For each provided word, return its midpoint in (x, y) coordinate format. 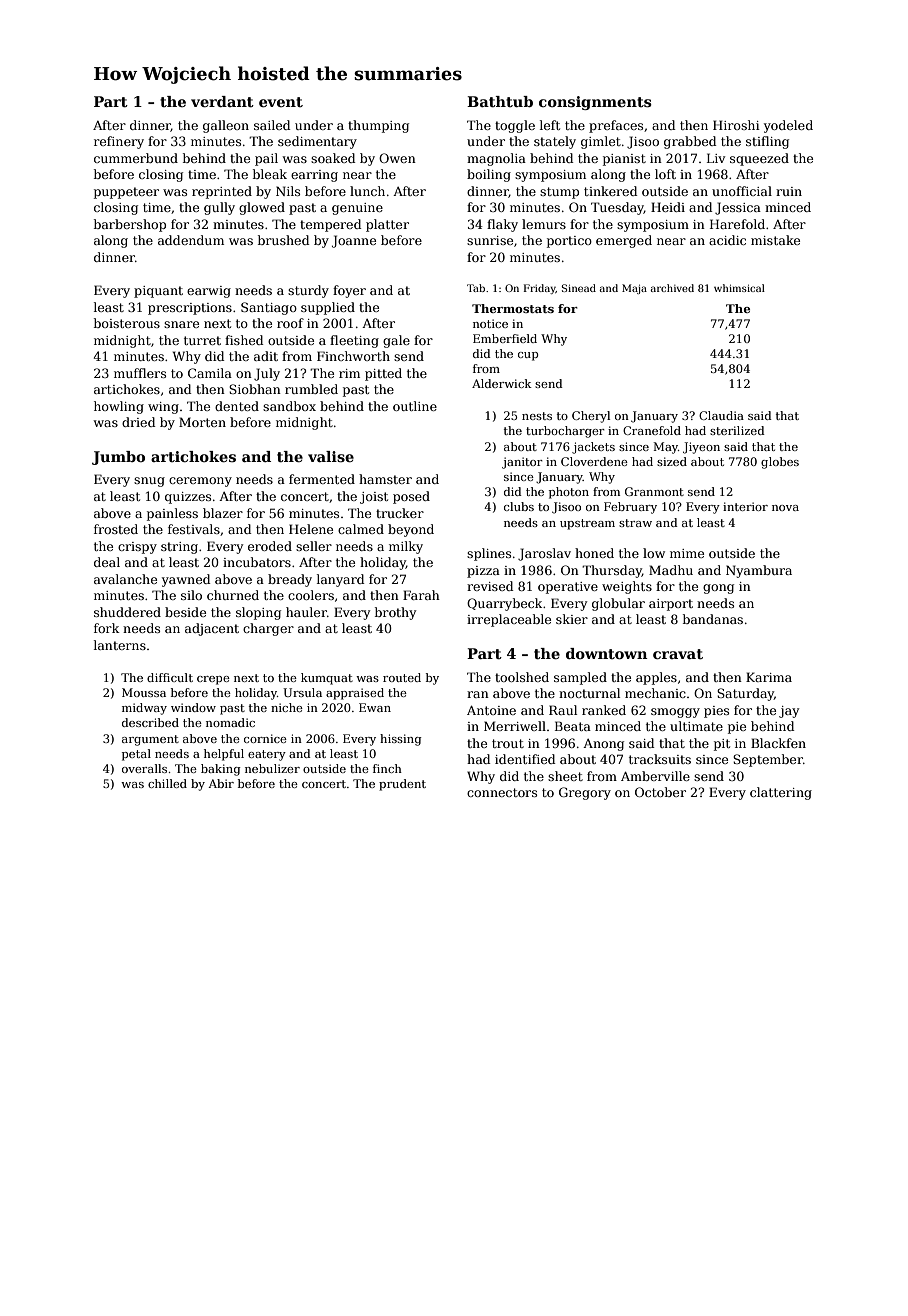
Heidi (668, 207)
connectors (502, 792)
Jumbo (118, 458)
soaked (333, 158)
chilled (167, 783)
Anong (603, 745)
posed (411, 497)
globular (618, 604)
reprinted (222, 192)
